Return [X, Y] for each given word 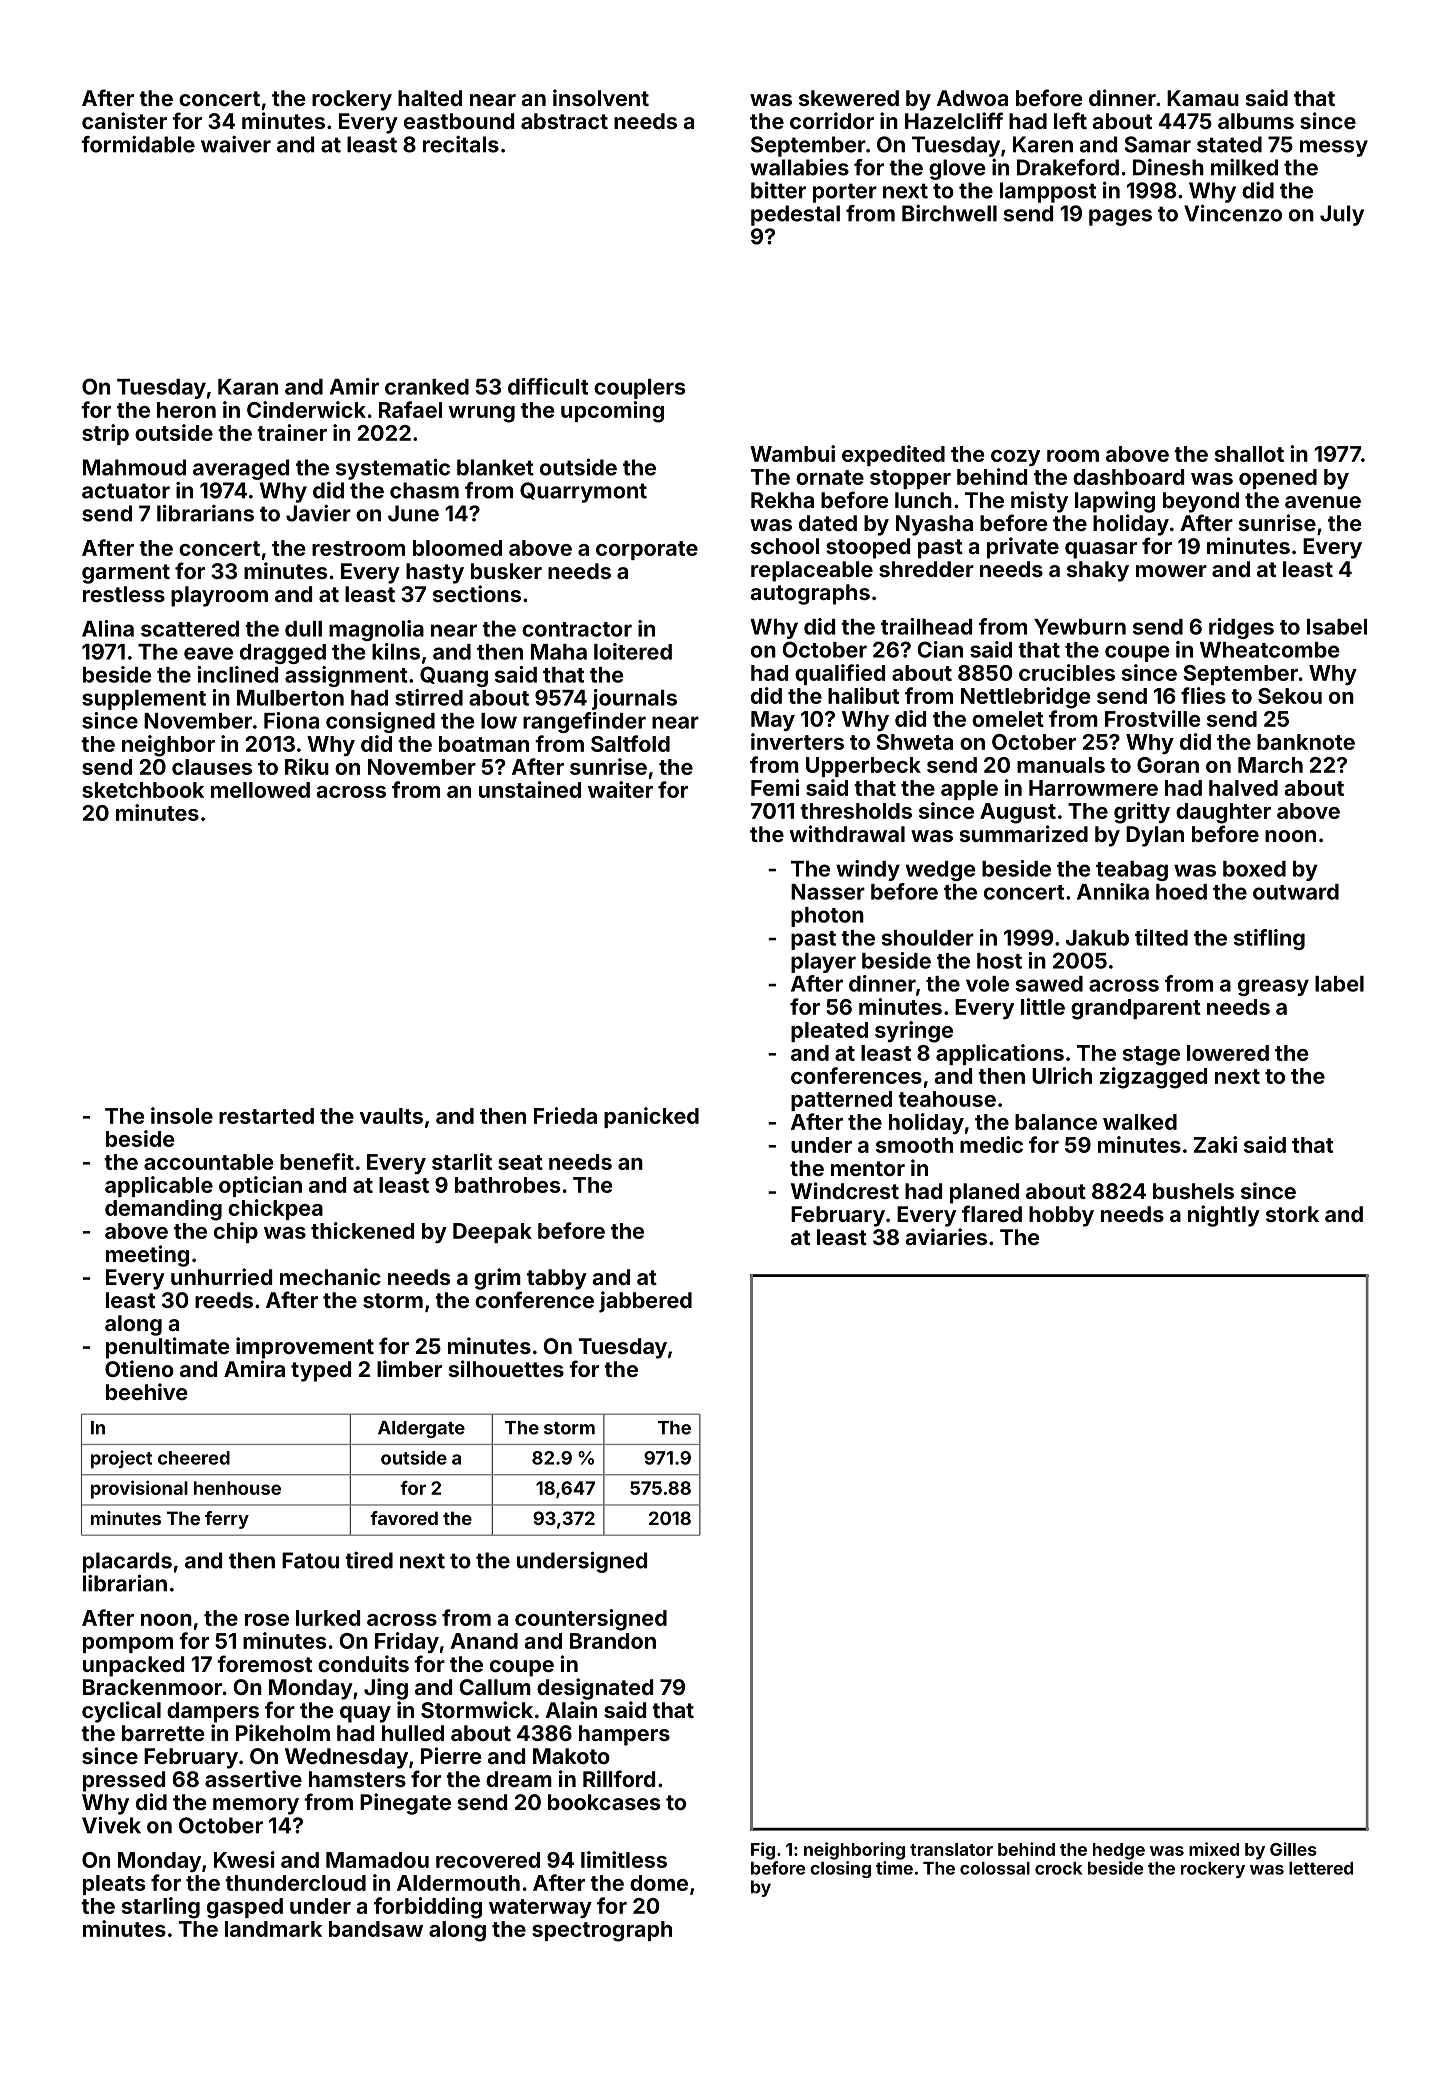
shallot [1249, 454]
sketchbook [143, 790]
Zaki [1215, 1144]
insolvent [601, 97]
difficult [548, 386]
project [121, 1459]
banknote [1306, 742]
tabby [557, 1279]
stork [1292, 1214]
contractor [577, 629]
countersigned [591, 1620]
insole [182, 1115]
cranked [427, 387]
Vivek [111, 1825]
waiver [236, 144]
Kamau [1203, 98]
